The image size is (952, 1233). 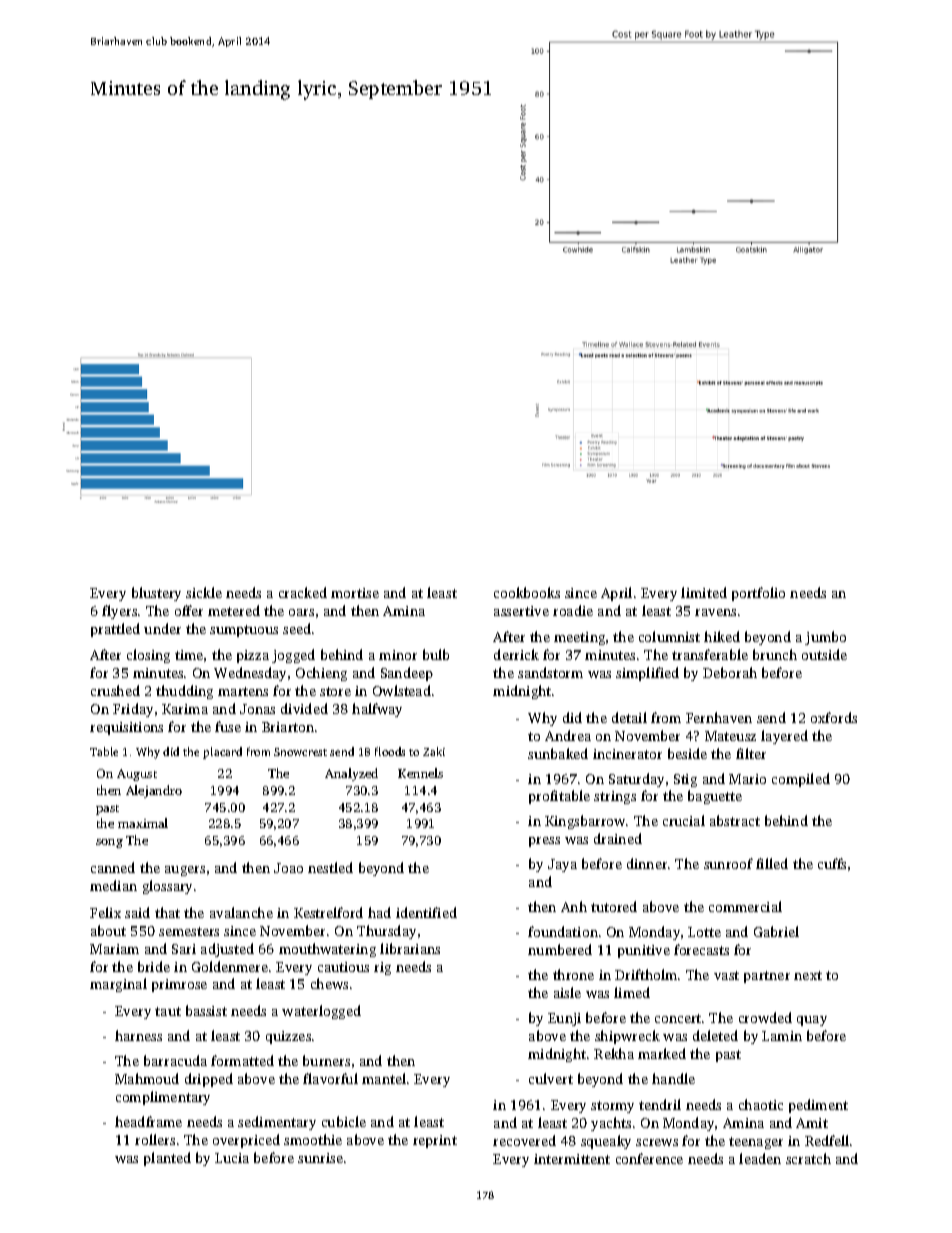 What do you see at coordinates (521, 611) in the screenshot?
I see `assertive` at bounding box center [521, 611].
